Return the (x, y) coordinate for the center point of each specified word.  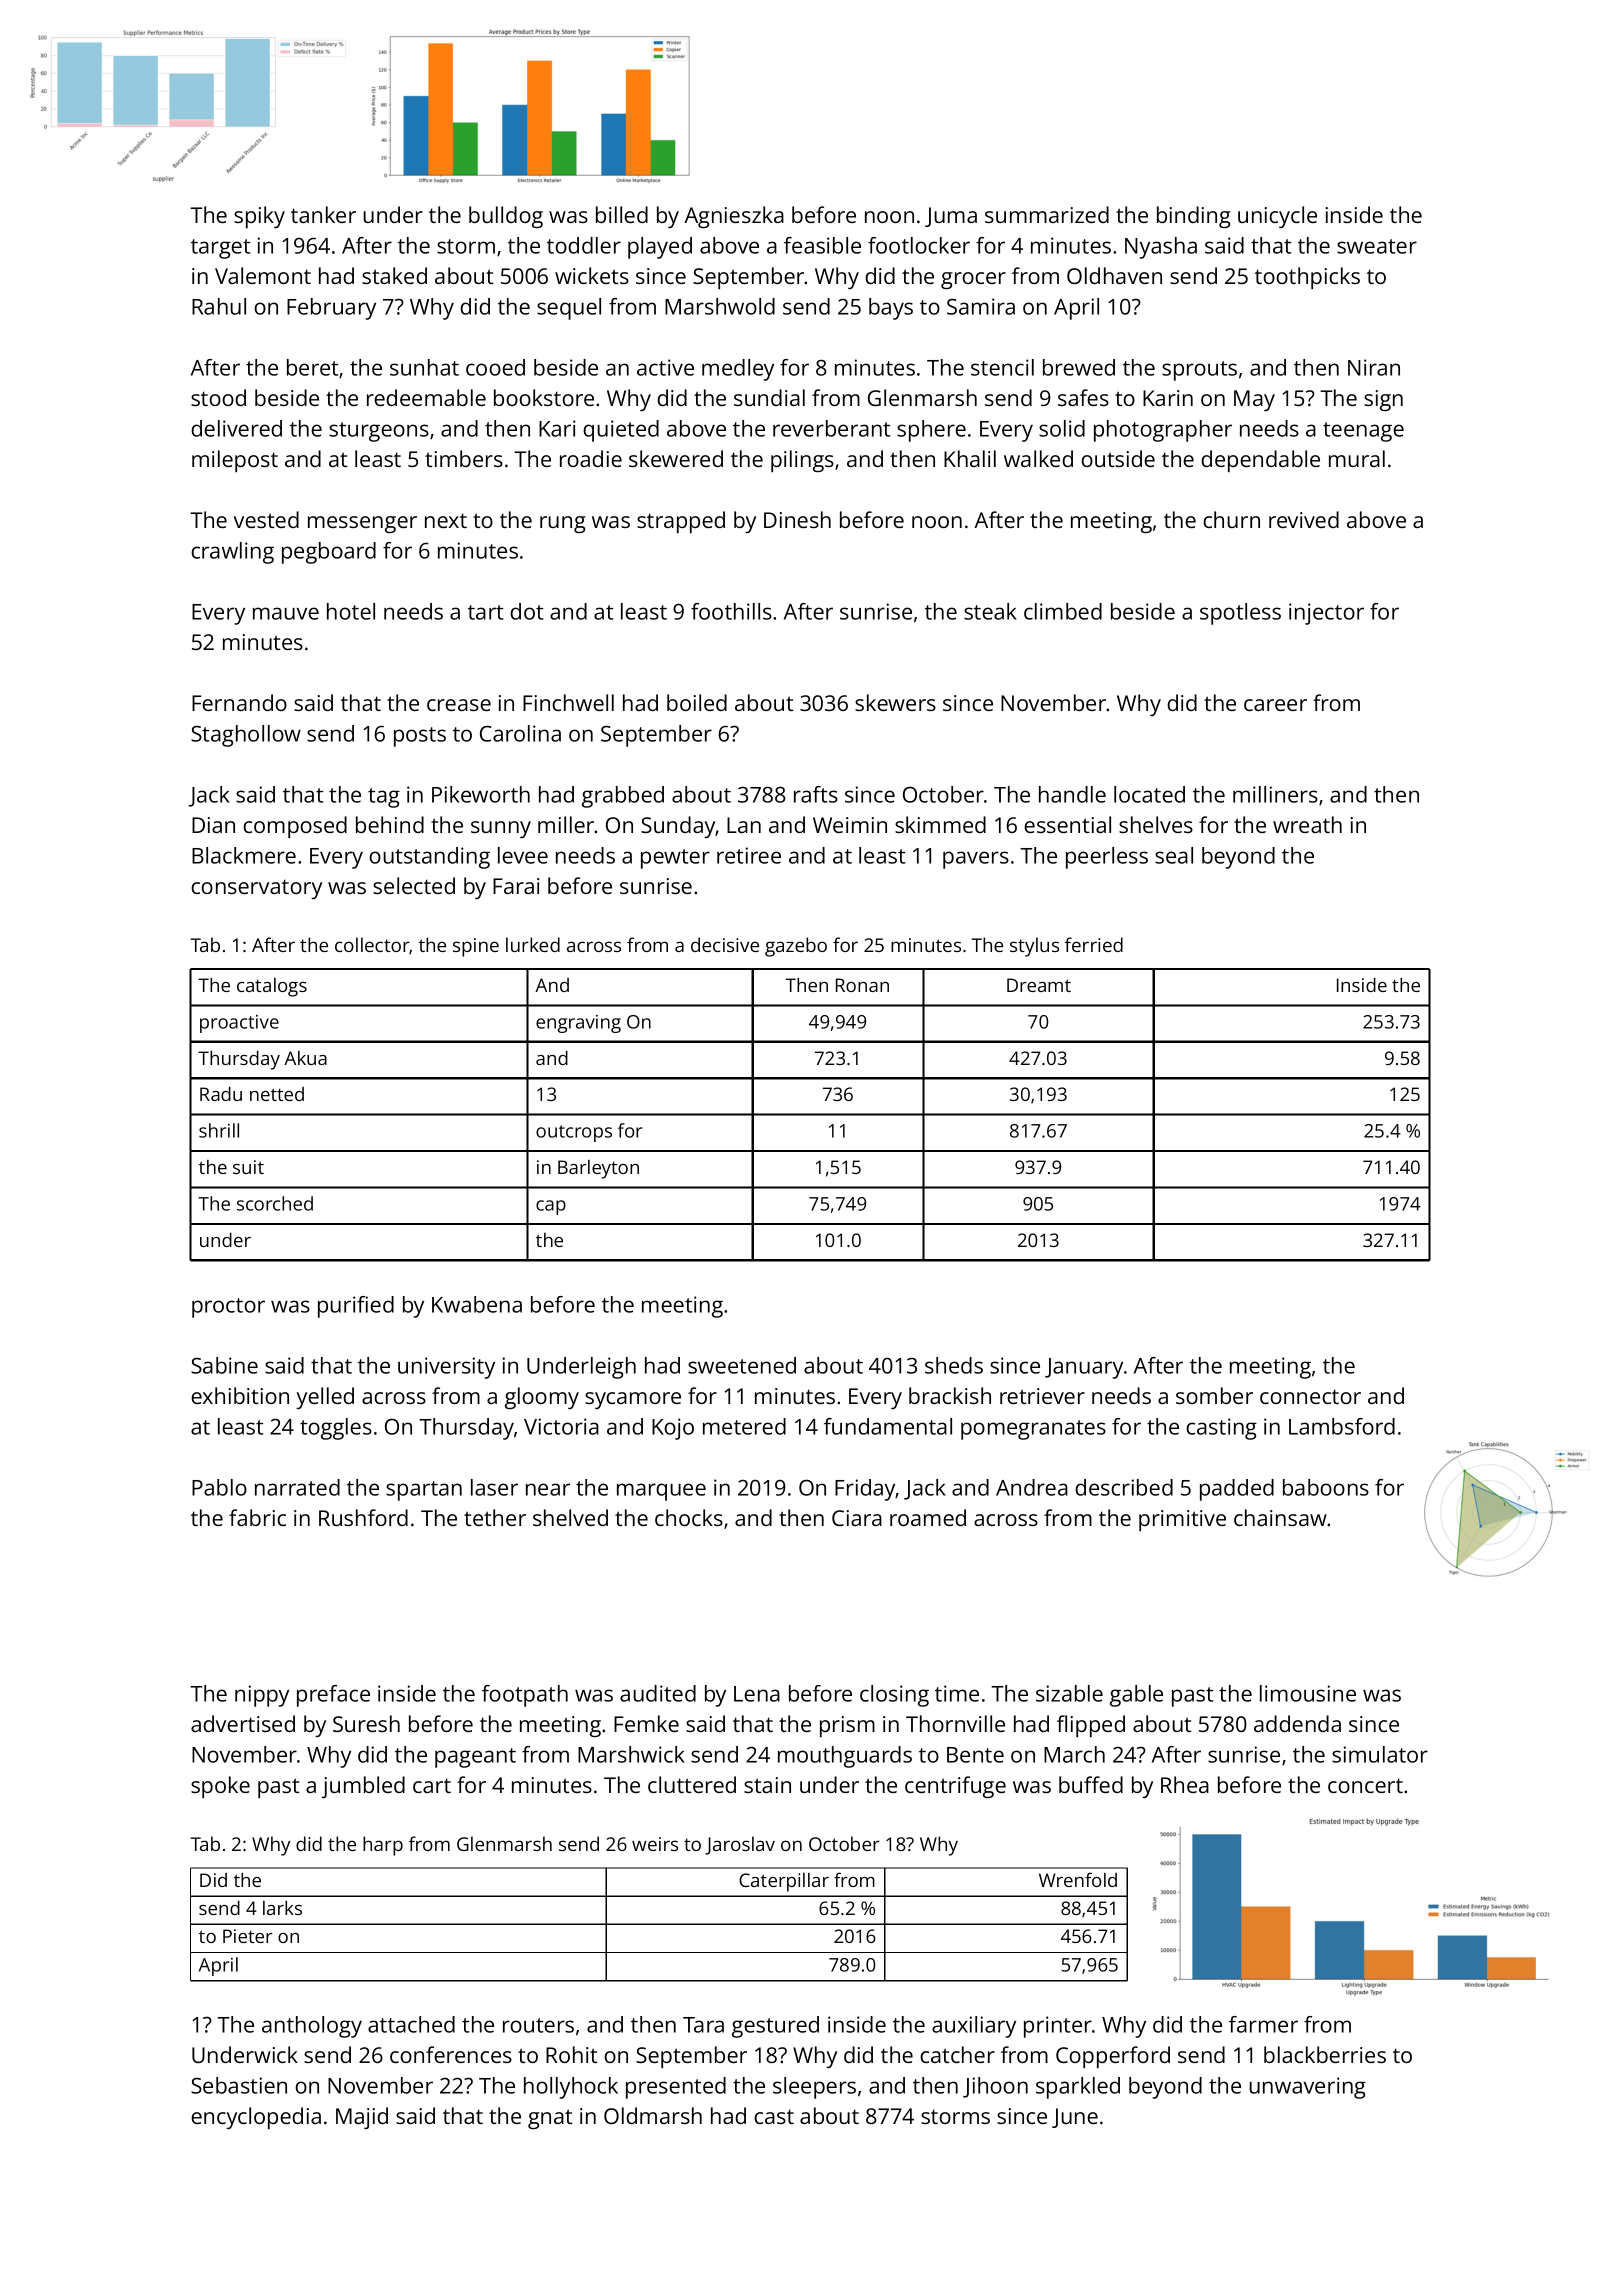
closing (894, 1696)
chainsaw (1280, 1517)
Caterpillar (784, 1882)
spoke (220, 1787)
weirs (655, 1844)
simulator (1380, 1754)
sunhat (424, 367)
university (446, 1368)
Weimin (850, 825)
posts (420, 737)
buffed (1091, 1784)
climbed (1063, 611)
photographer (1163, 431)
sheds (954, 1365)
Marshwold (720, 306)
